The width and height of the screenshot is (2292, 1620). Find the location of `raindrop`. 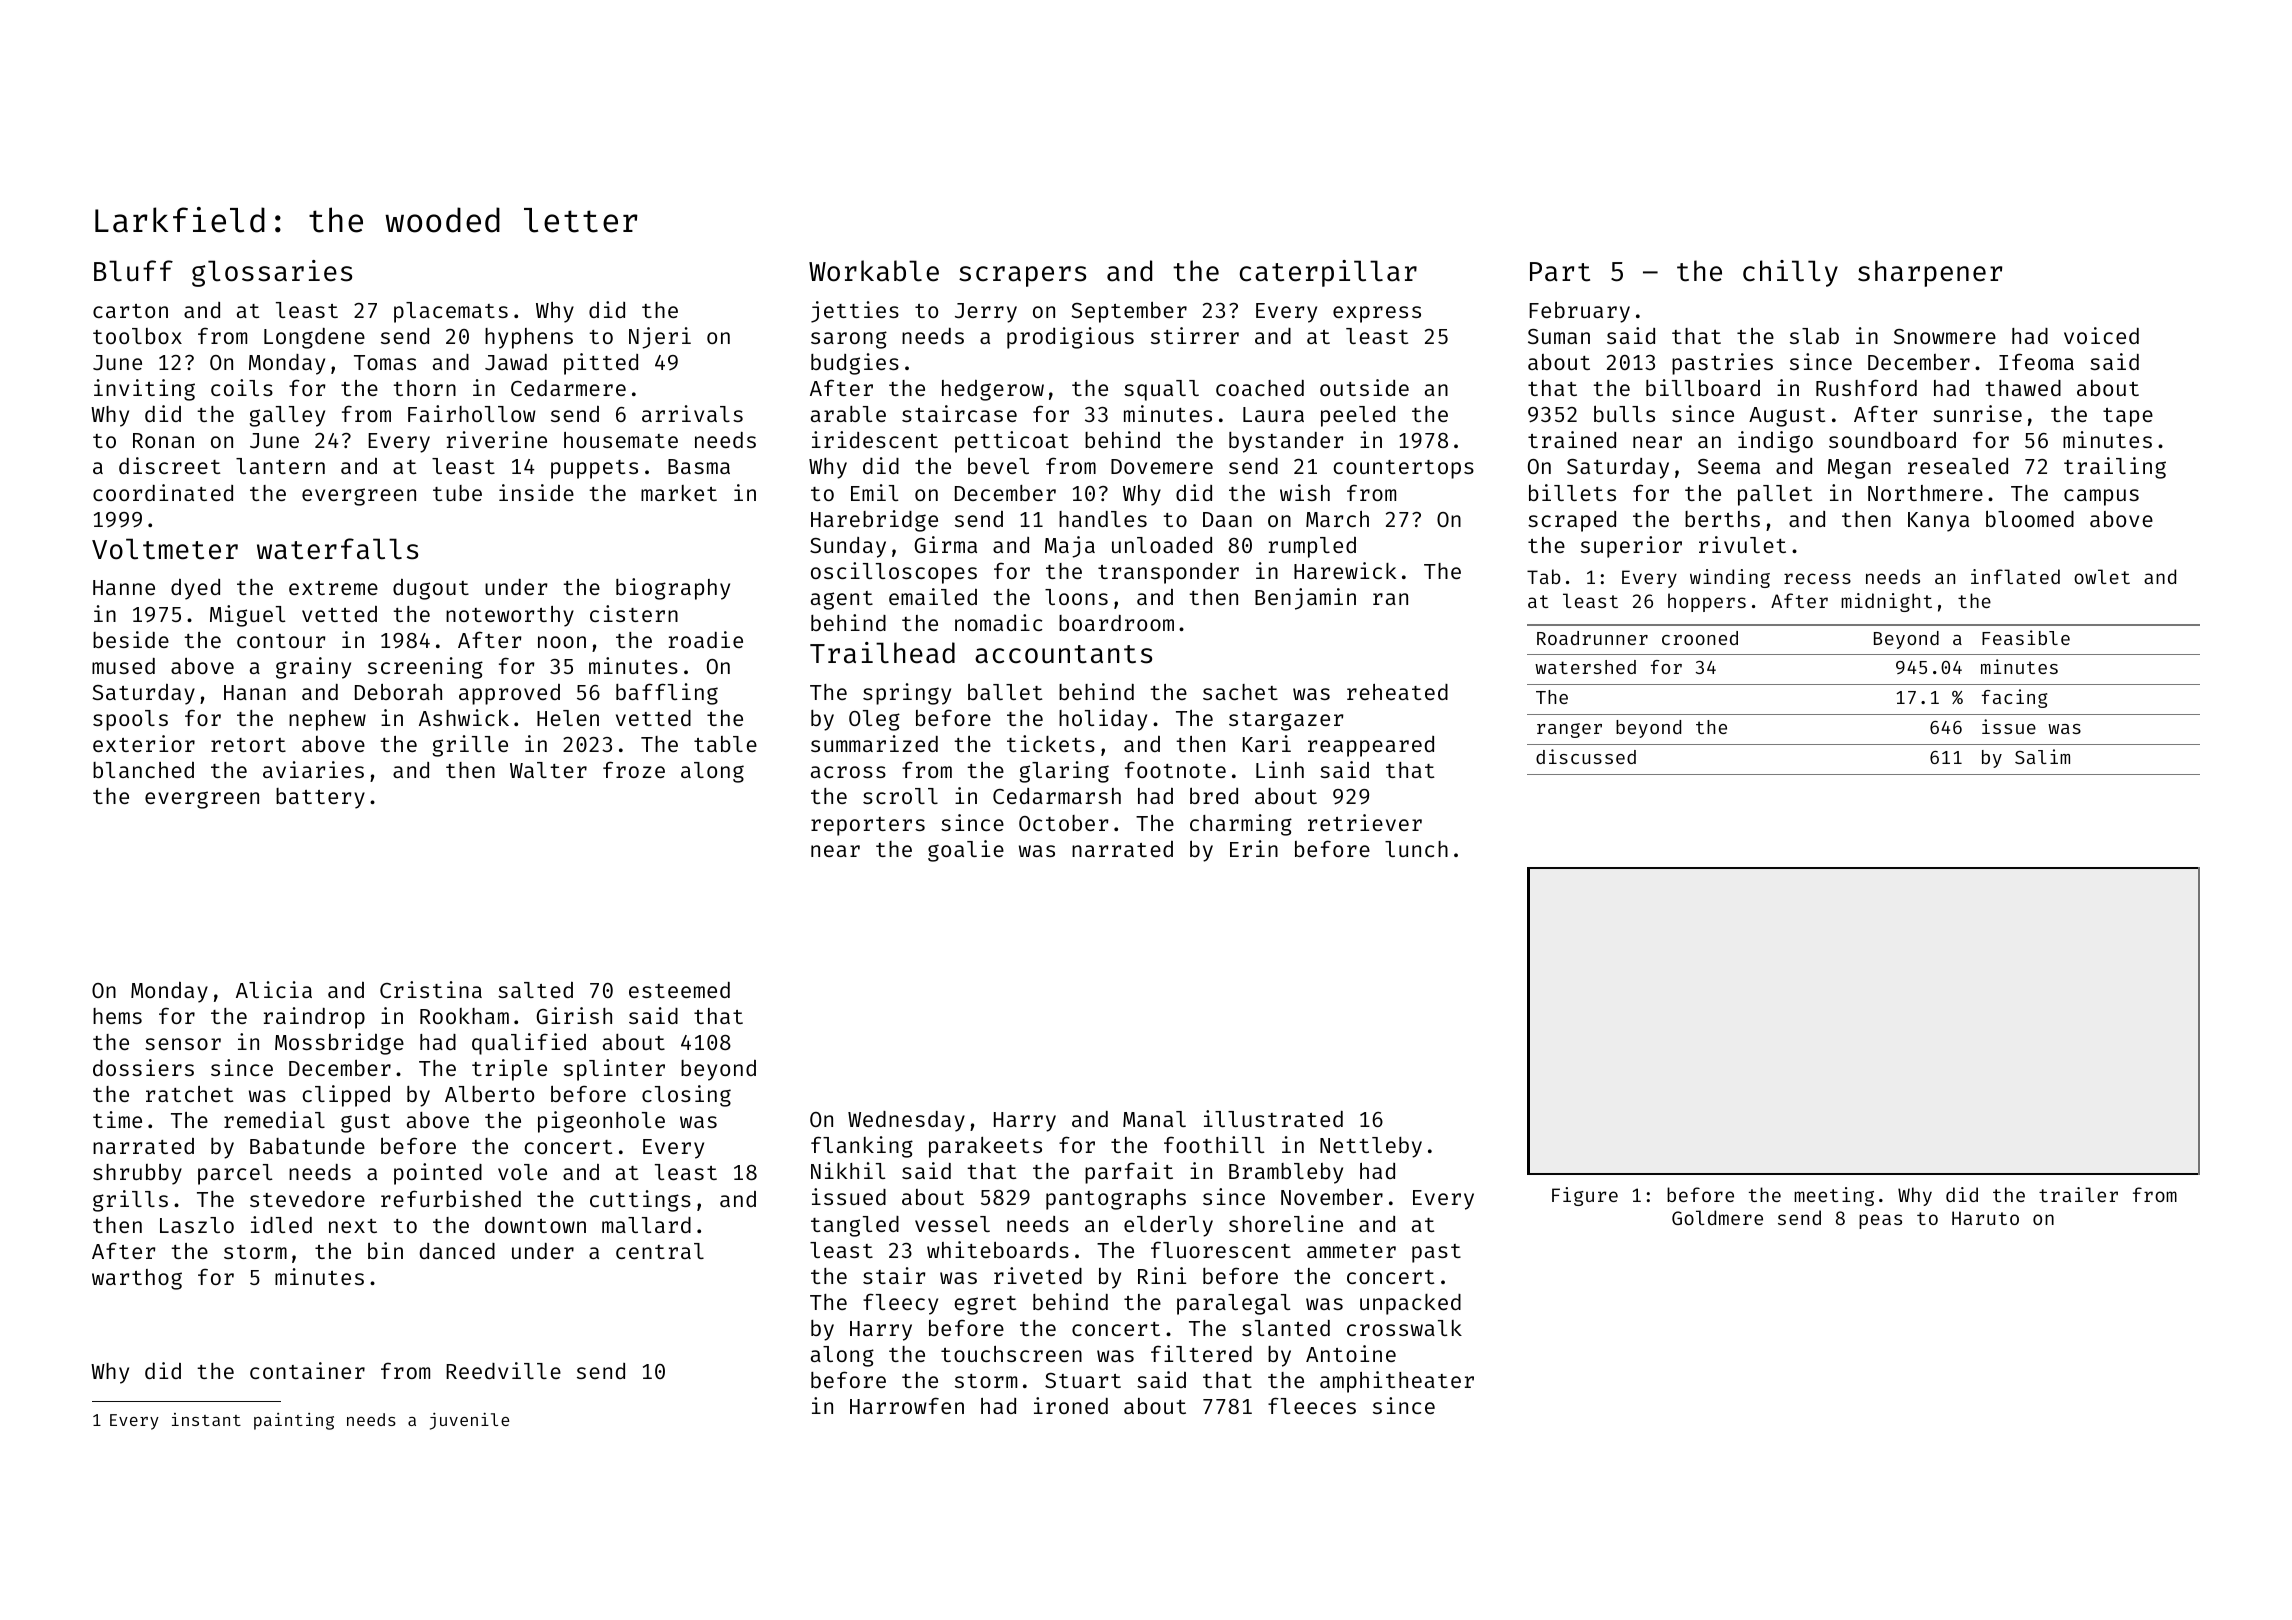

raindrop is located at coordinates (314, 1018).
